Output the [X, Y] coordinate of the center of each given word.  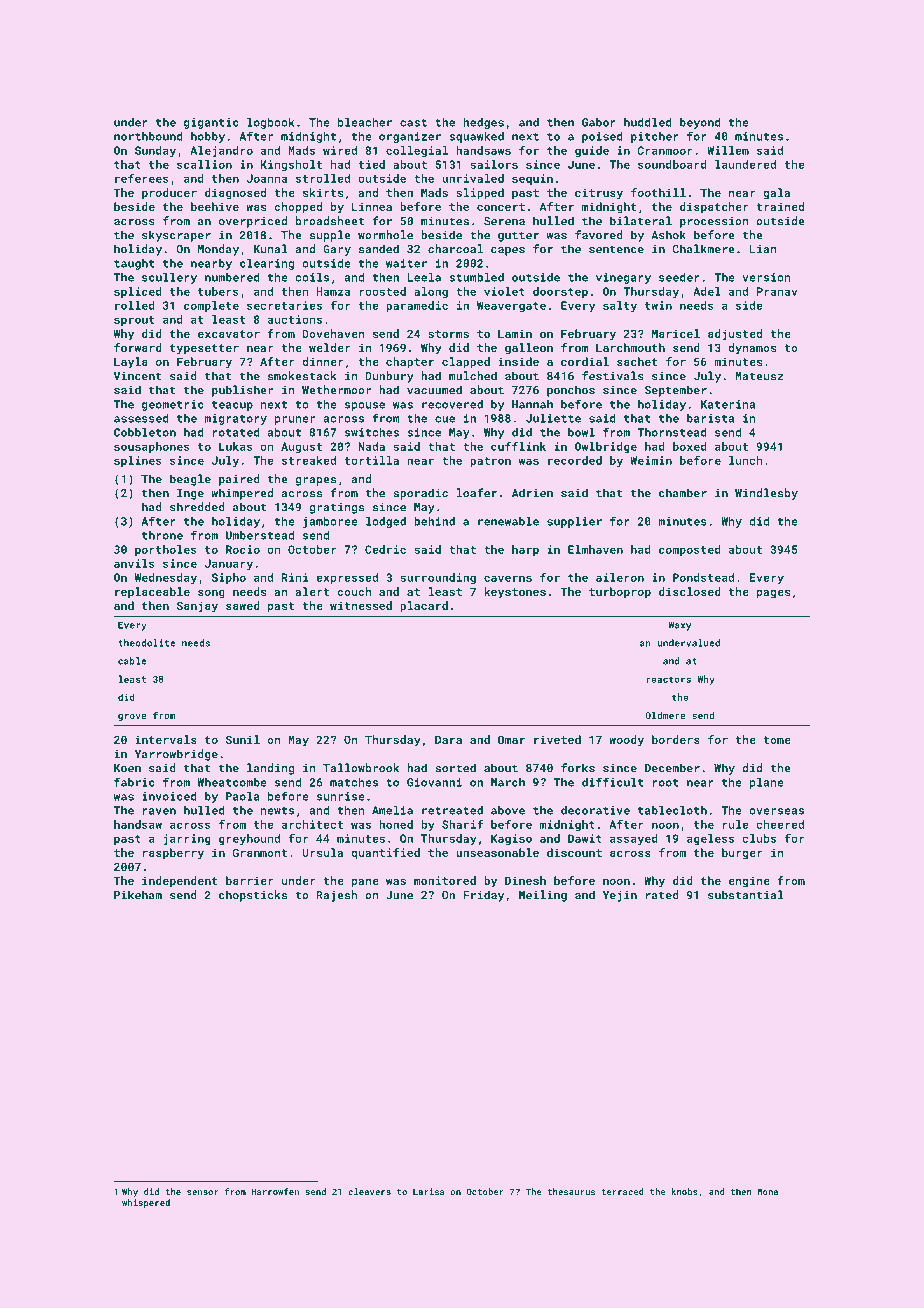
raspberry [173, 854]
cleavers [369, 1191]
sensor [203, 1192]
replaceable [152, 593]
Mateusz [759, 376]
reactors [668, 679]
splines [138, 461]
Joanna [267, 178]
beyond [700, 123]
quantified [385, 854]
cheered [780, 824]
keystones [515, 593]
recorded [575, 460]
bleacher [365, 122]
